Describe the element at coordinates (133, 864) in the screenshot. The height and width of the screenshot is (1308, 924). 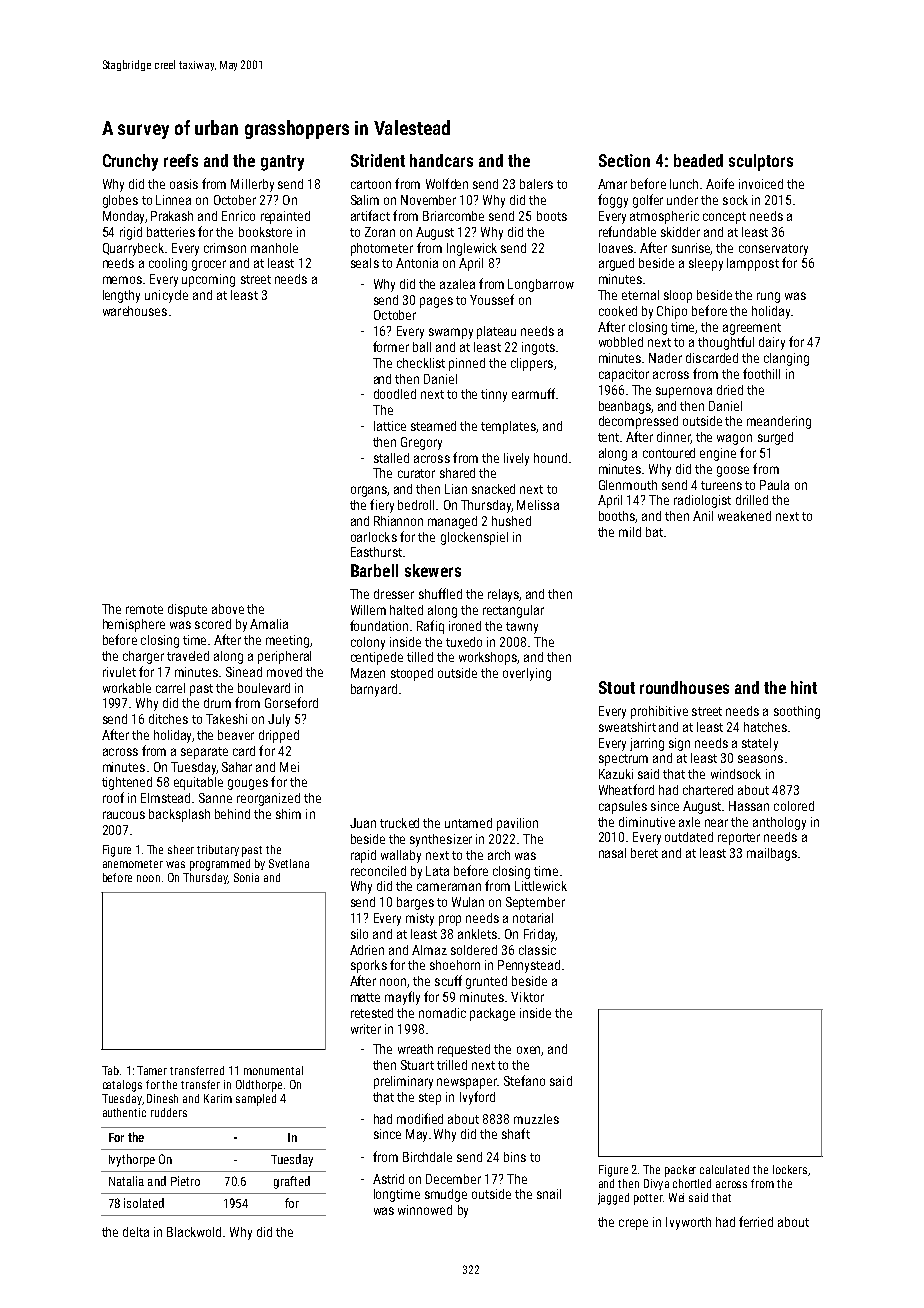
I see `anemometer` at that location.
